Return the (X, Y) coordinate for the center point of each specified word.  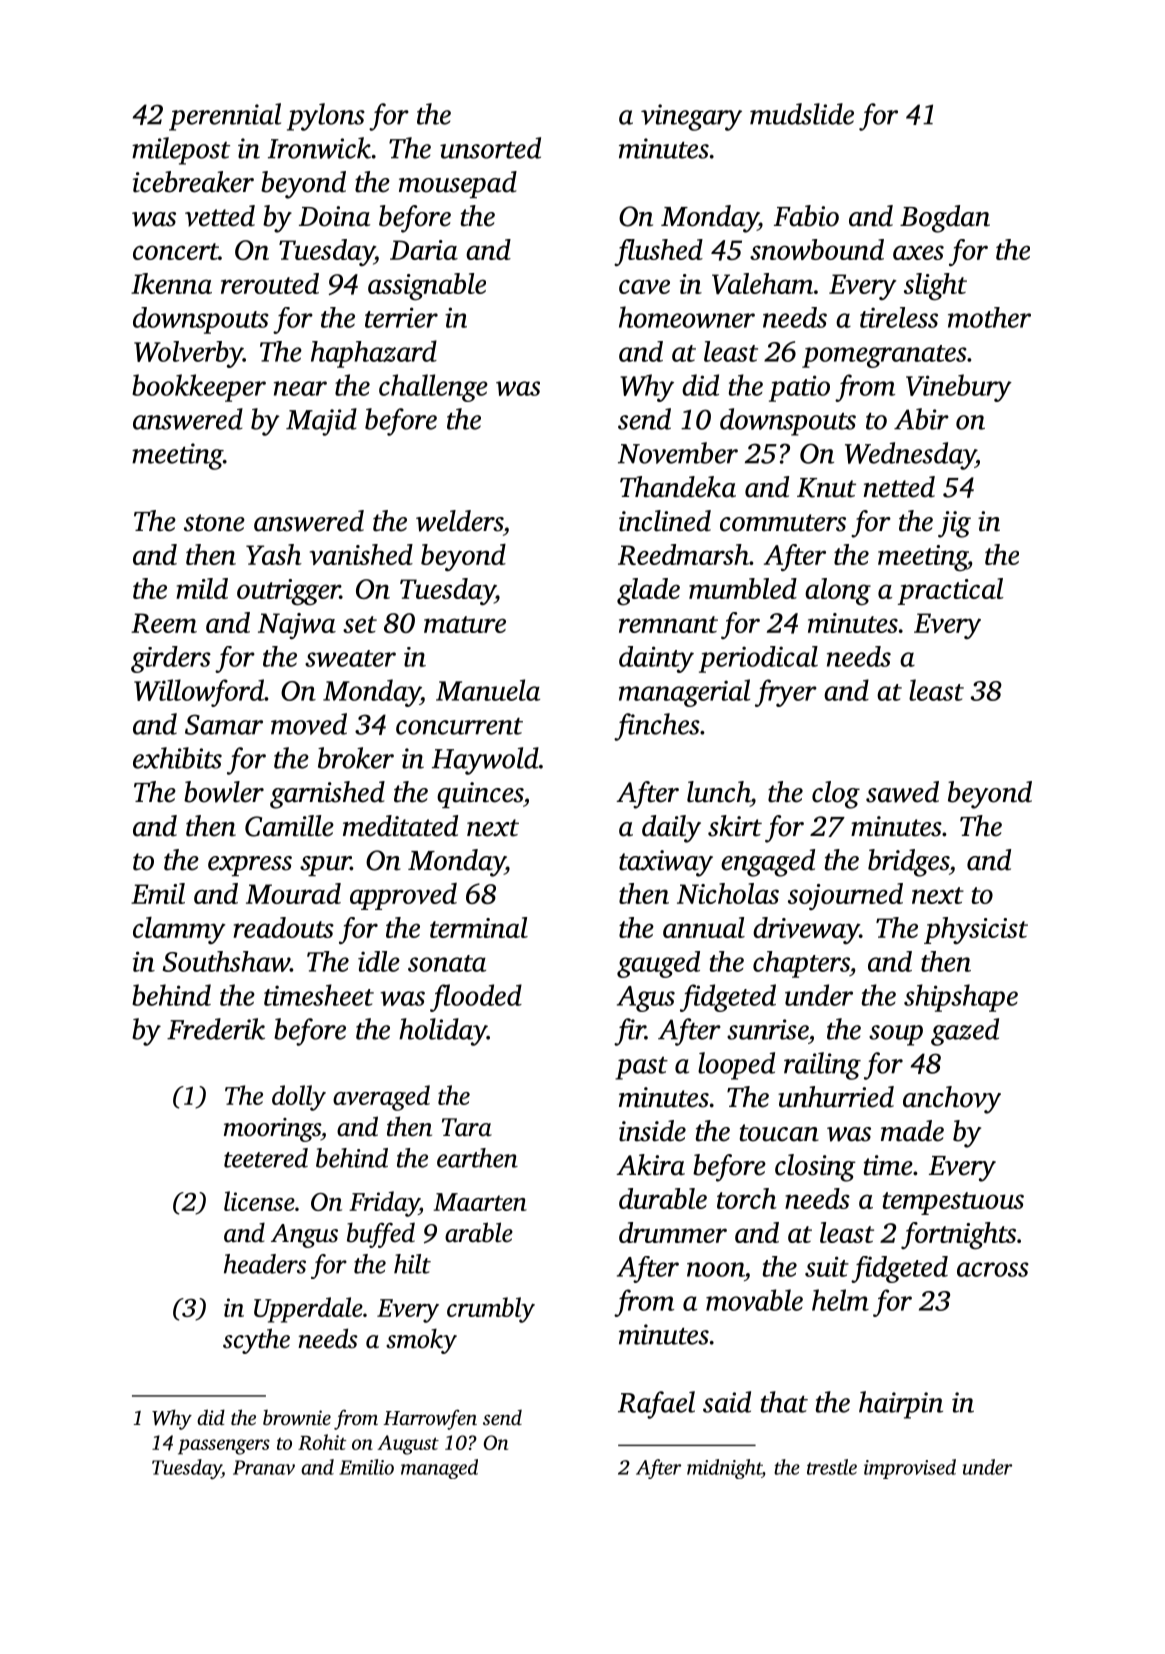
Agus (646, 999)
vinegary (691, 117)
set (360, 624)
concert (176, 251)
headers (265, 1264)
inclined (665, 521)
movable (754, 1300)
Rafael (656, 1405)
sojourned (845, 896)
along (838, 591)
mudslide (802, 114)
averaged (381, 1098)
